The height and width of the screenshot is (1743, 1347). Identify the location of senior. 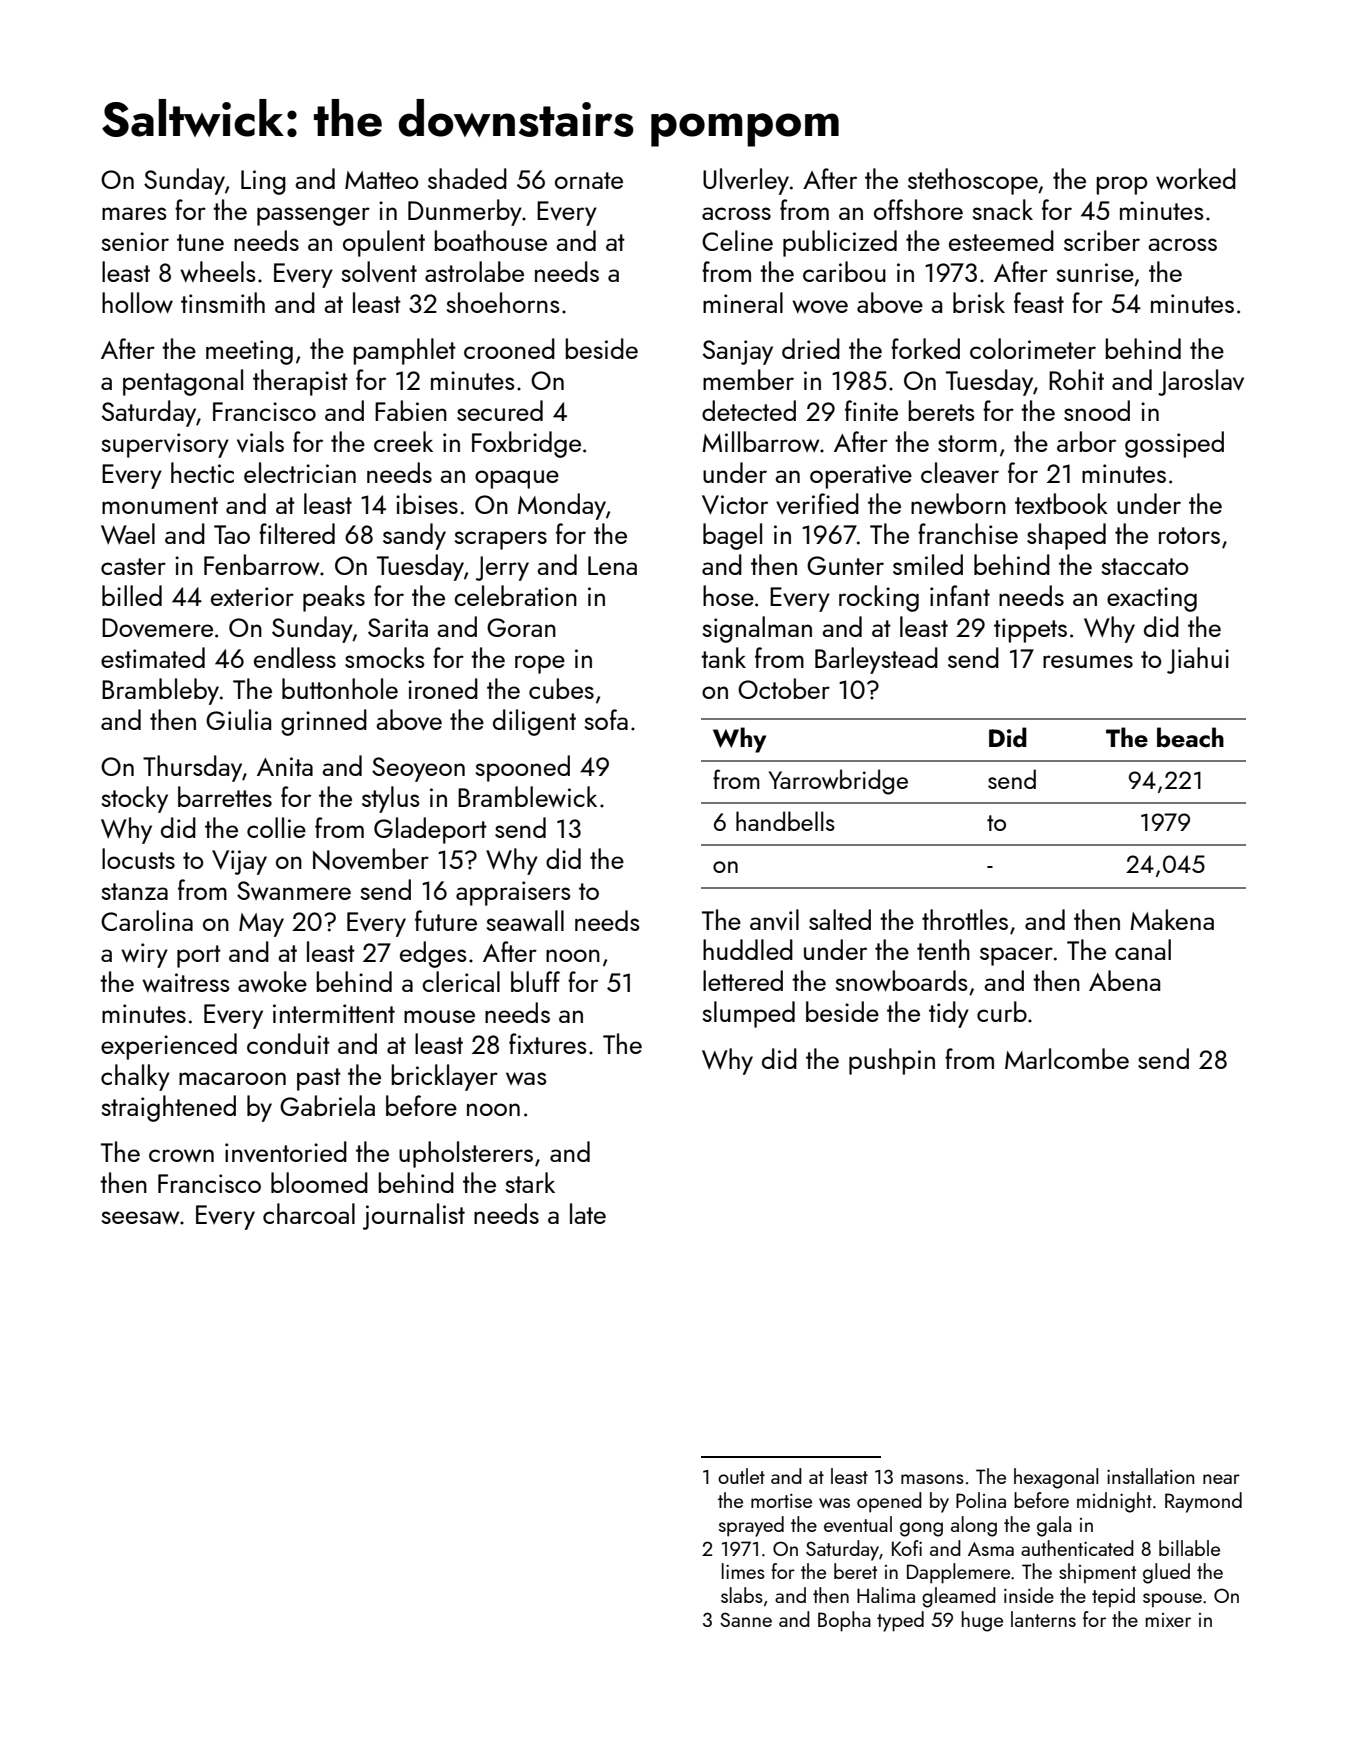
(135, 241).
